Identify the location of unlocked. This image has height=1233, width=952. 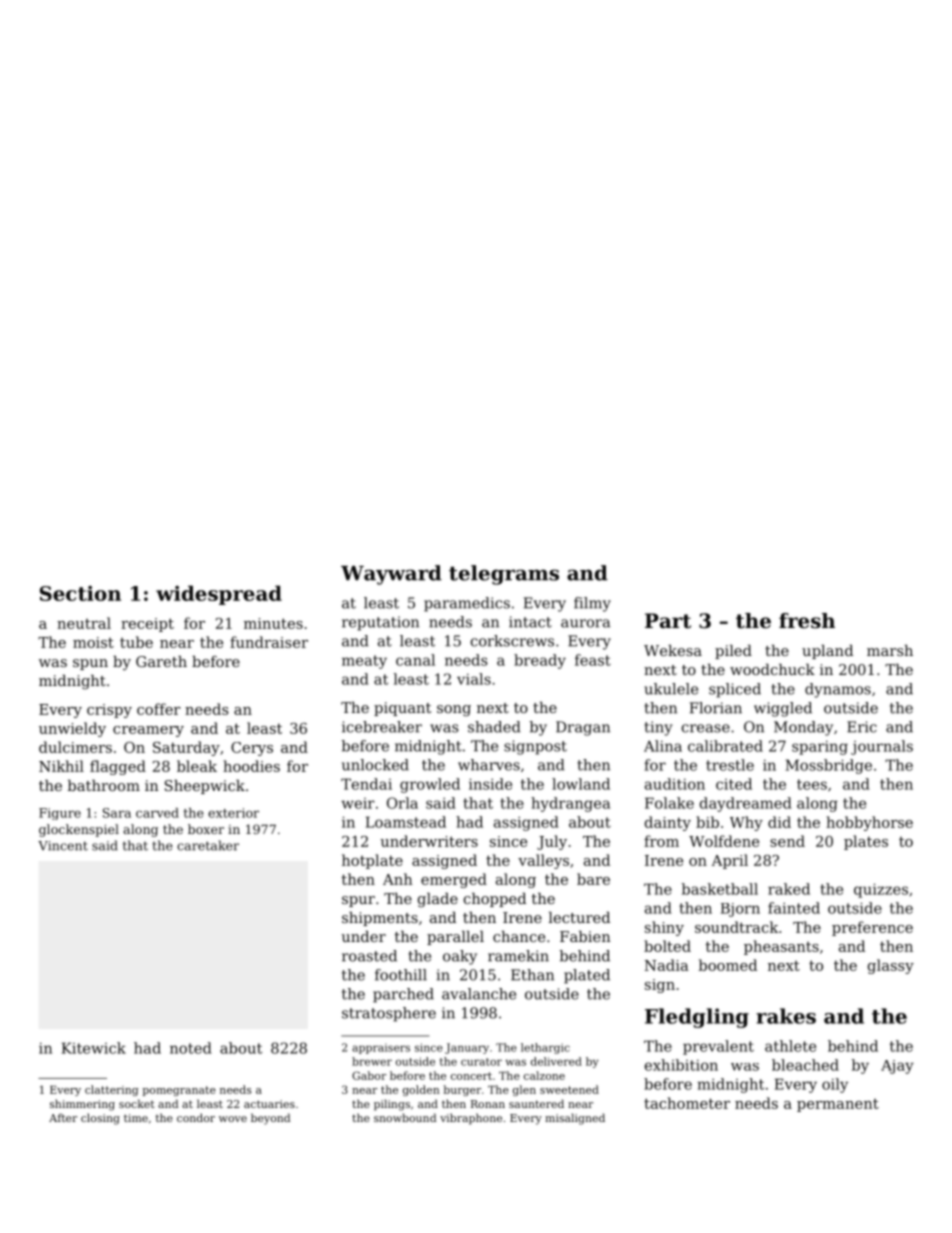
(375, 765).
